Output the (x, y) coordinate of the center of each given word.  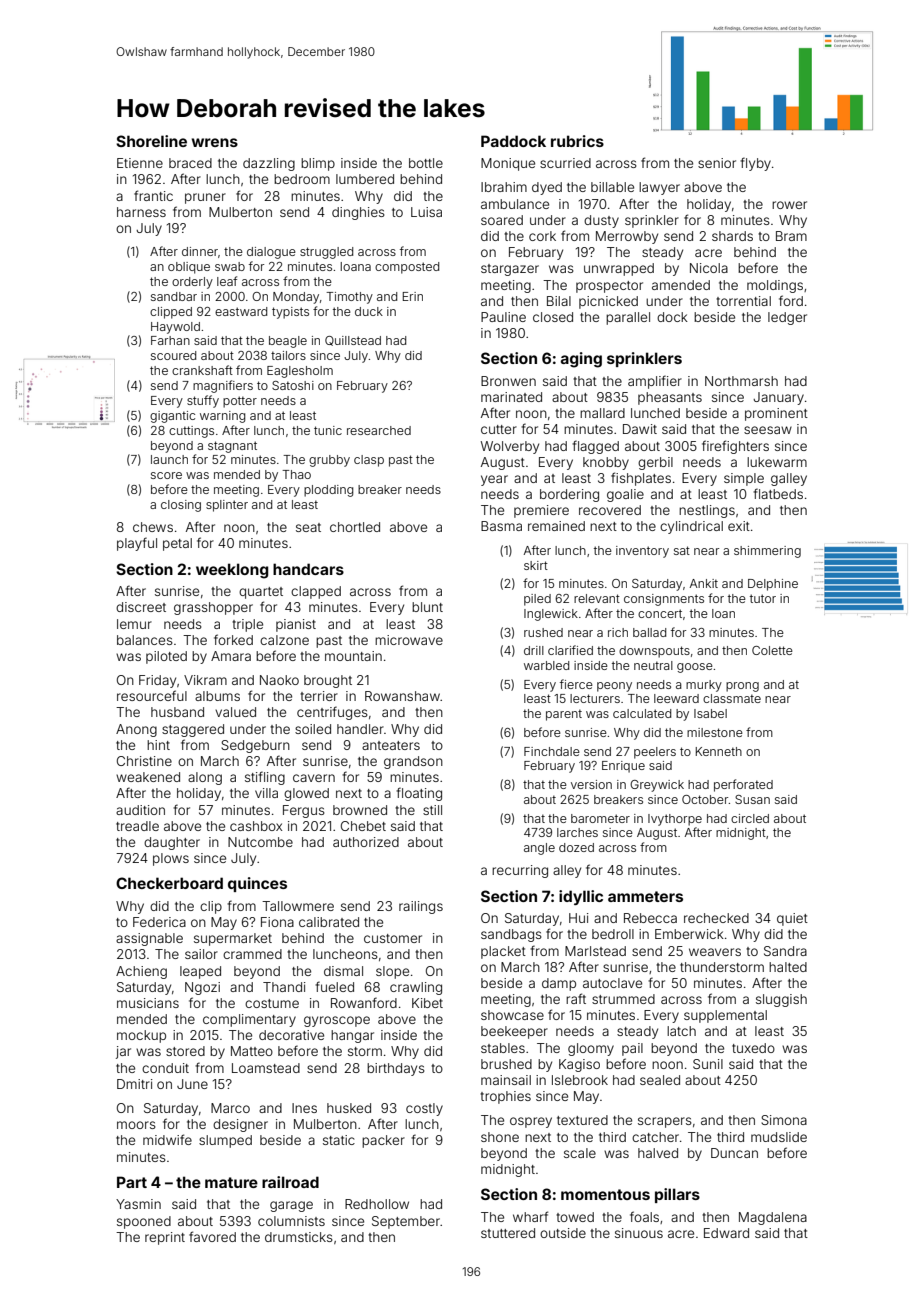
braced (190, 163)
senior (717, 163)
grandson (413, 762)
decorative (291, 1035)
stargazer (510, 270)
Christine (144, 761)
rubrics (577, 141)
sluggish (781, 1000)
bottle (426, 163)
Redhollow (377, 1204)
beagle (288, 342)
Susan (752, 799)
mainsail (506, 1080)
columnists (291, 1221)
